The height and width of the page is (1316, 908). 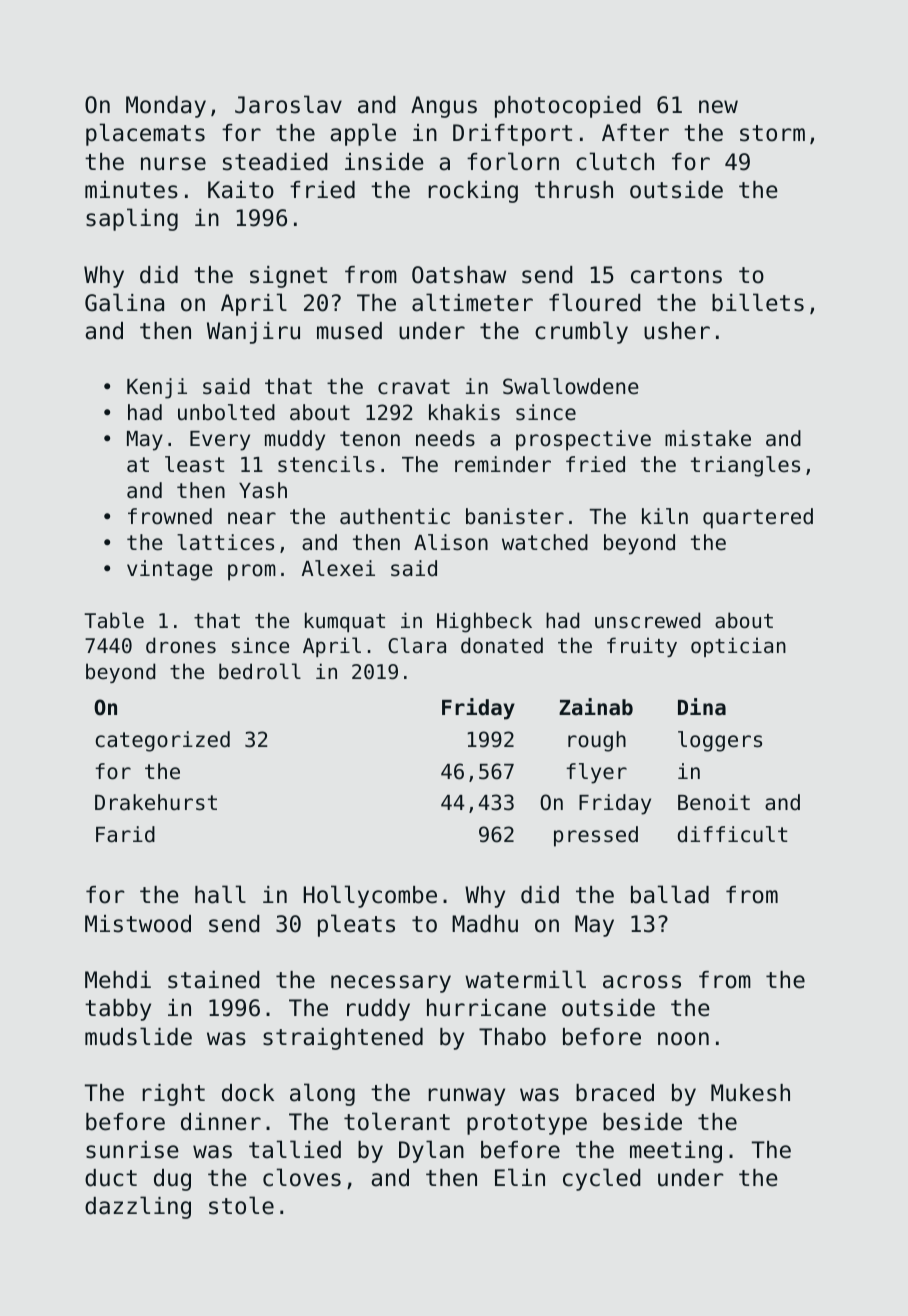 What do you see at coordinates (720, 741) in the page?
I see `loggers` at bounding box center [720, 741].
